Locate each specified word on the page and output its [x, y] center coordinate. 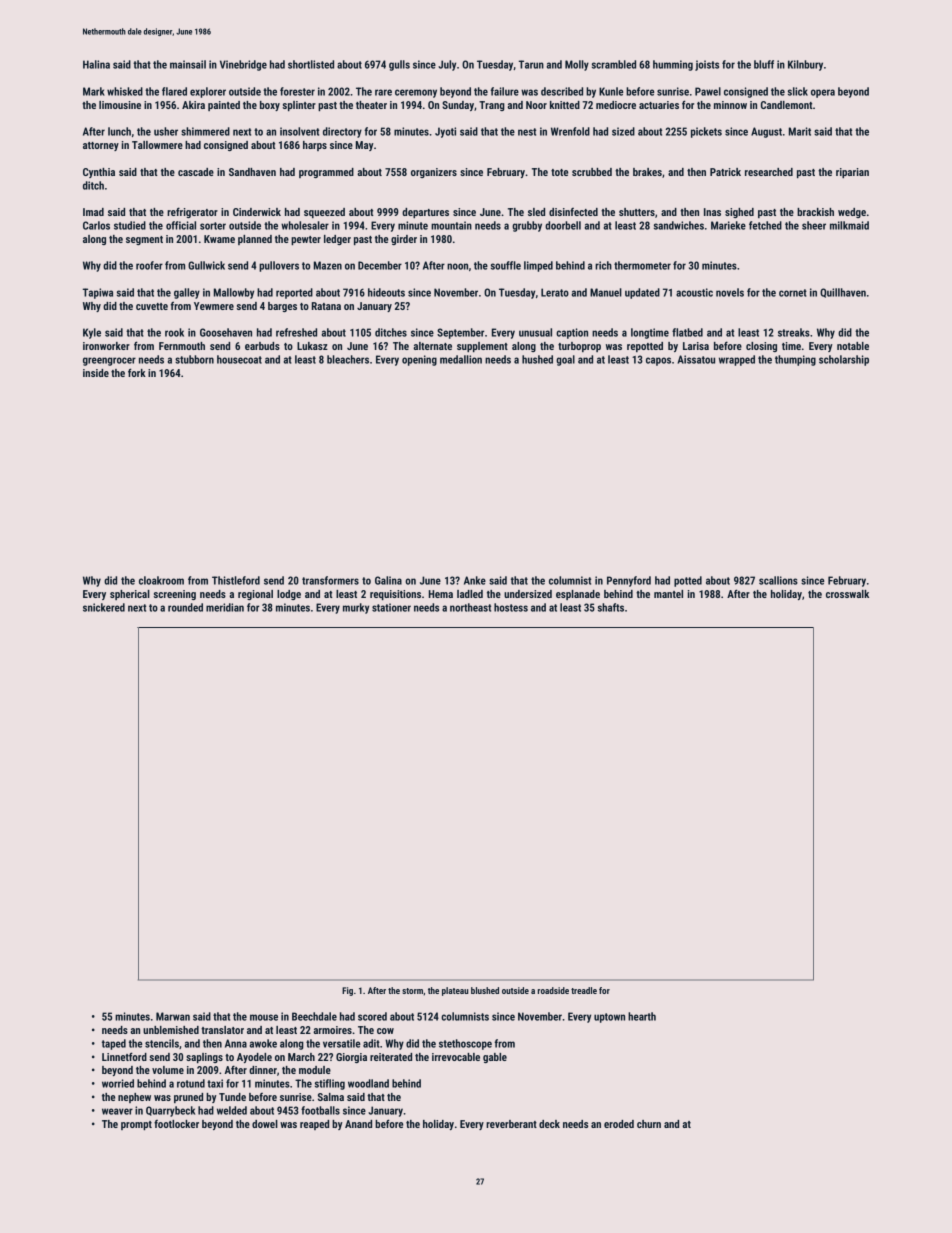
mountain [451, 225]
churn [649, 1124]
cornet [793, 293]
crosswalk [847, 594]
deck [549, 1124]
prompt [136, 1125]
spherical [130, 595]
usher [166, 131]
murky [356, 608]
